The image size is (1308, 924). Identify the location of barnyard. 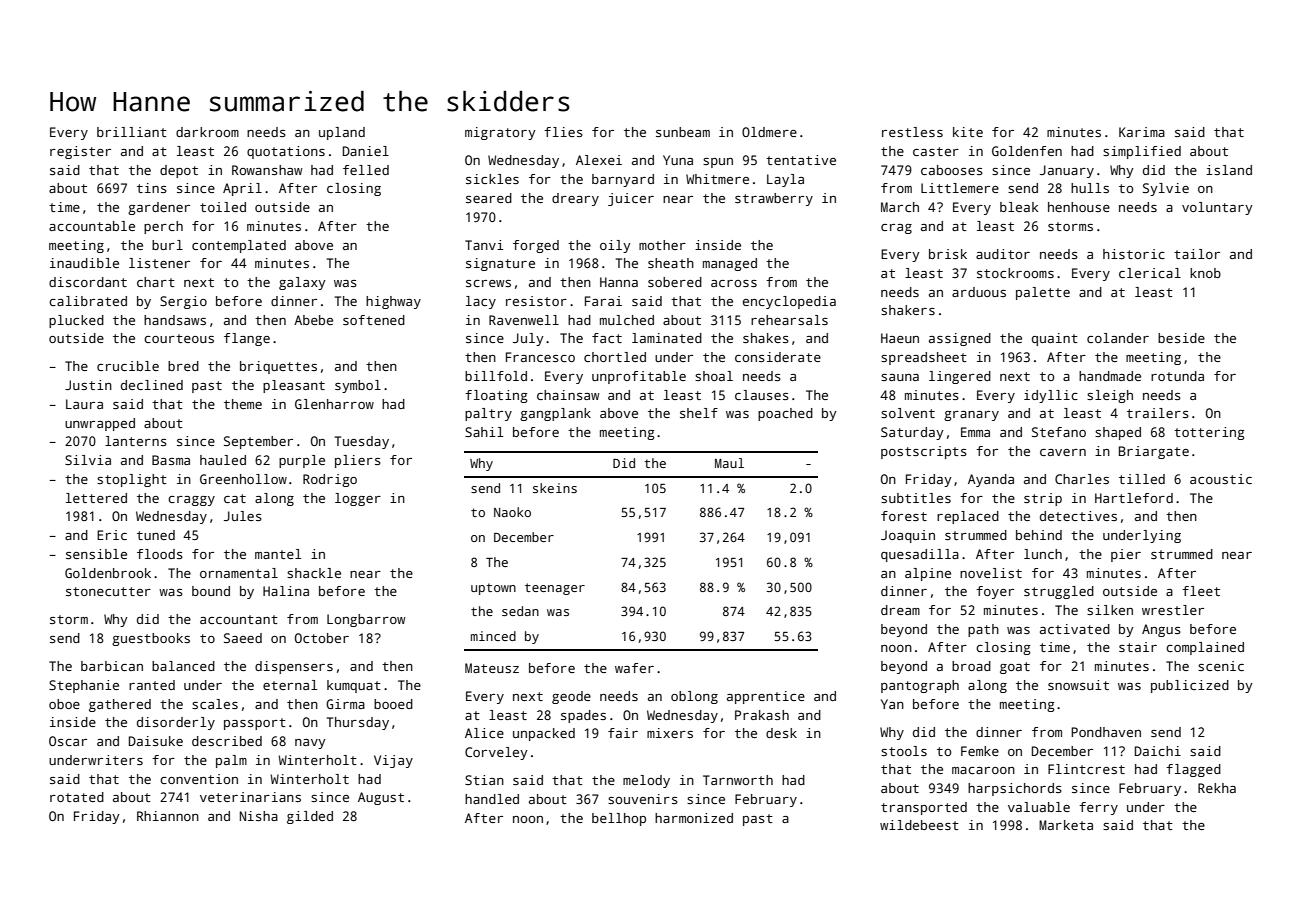
(623, 180).
